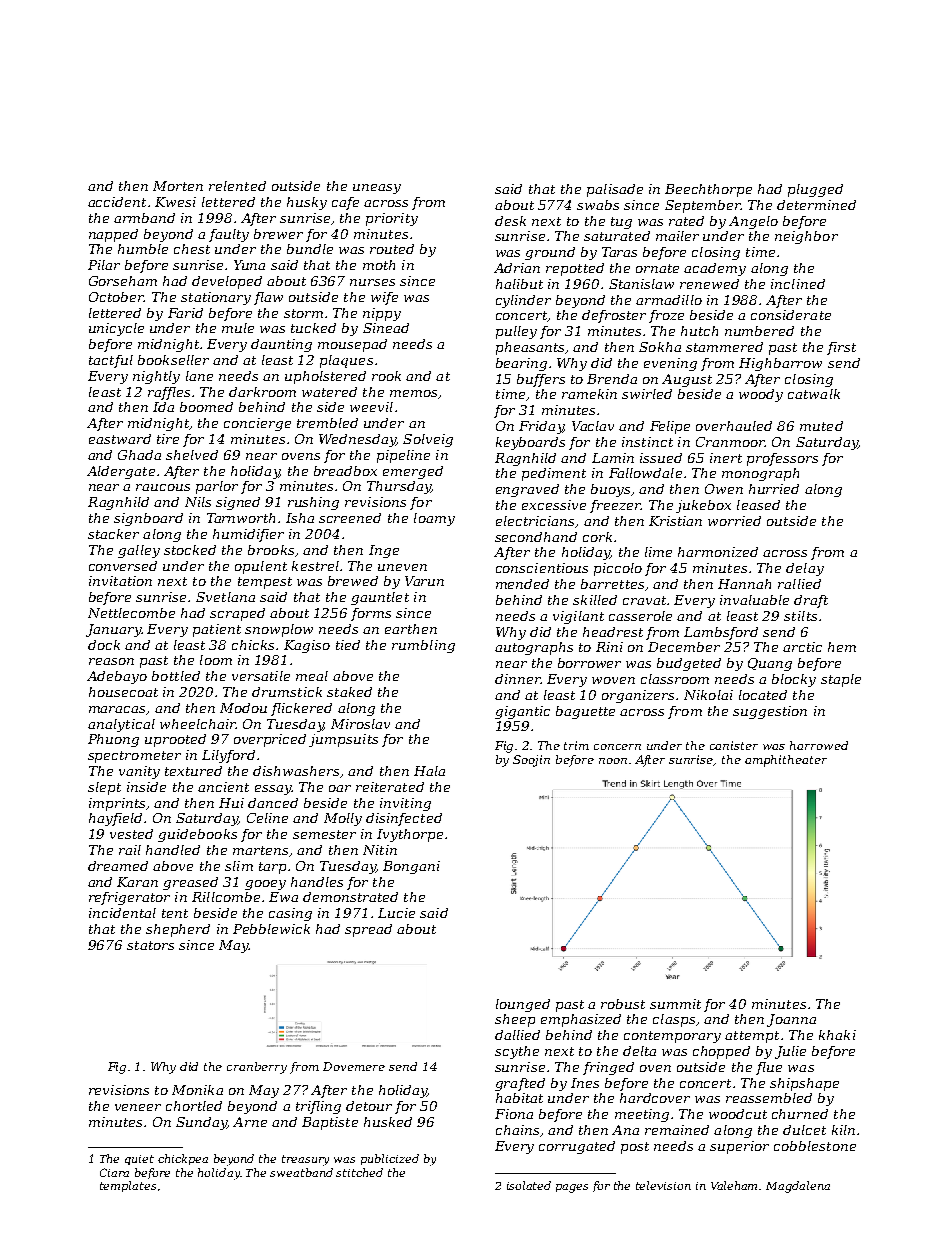 This screenshot has height=1233, width=952. I want to click on sweatband, so click(301, 1172).
